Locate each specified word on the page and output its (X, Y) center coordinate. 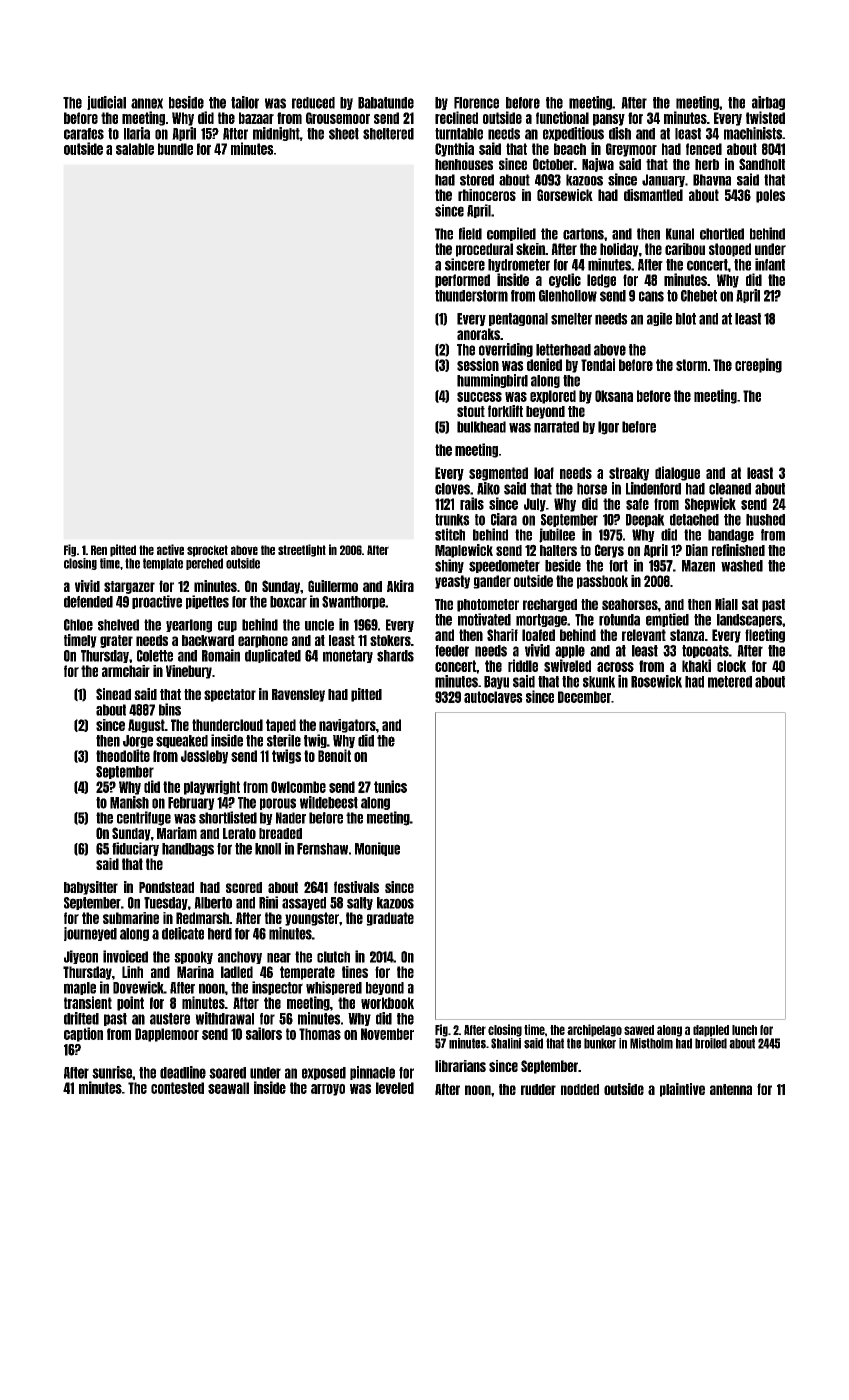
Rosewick (656, 681)
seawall (228, 1088)
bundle (175, 149)
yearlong (189, 626)
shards (395, 656)
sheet (344, 134)
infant (770, 264)
